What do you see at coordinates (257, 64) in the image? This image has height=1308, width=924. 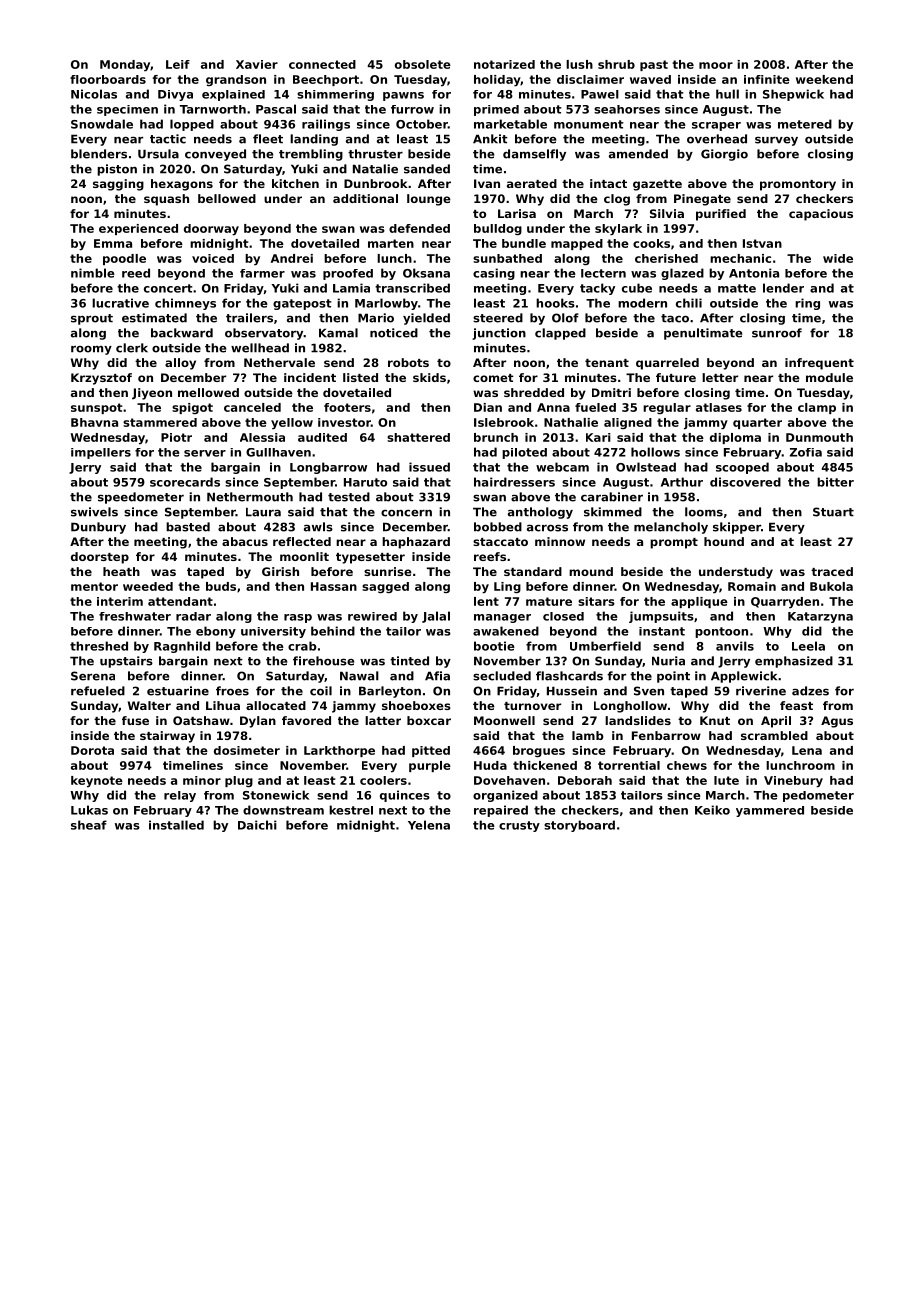 I see `Xavier` at bounding box center [257, 64].
